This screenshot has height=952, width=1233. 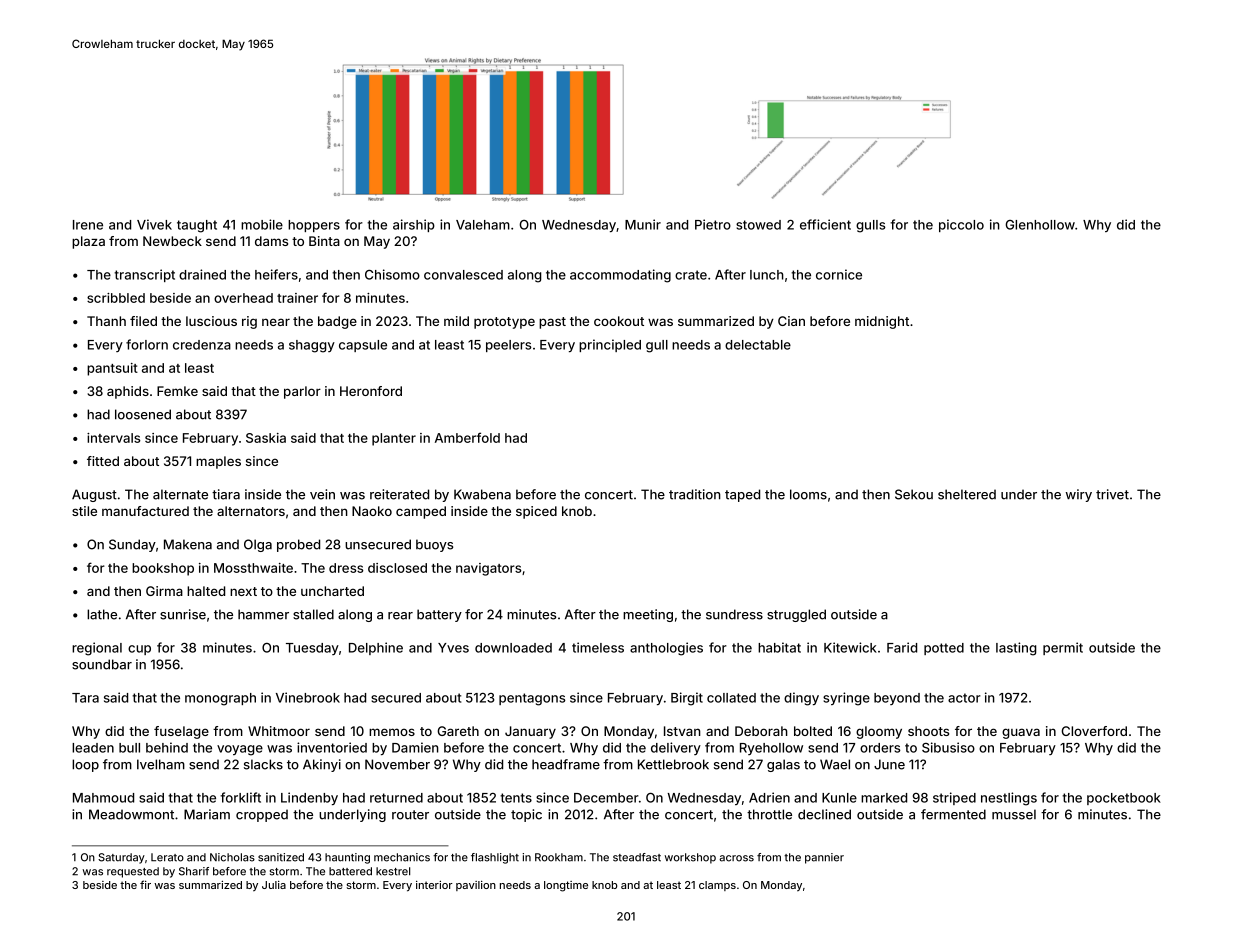 What do you see at coordinates (467, 437) in the screenshot?
I see `Amberfold` at bounding box center [467, 437].
